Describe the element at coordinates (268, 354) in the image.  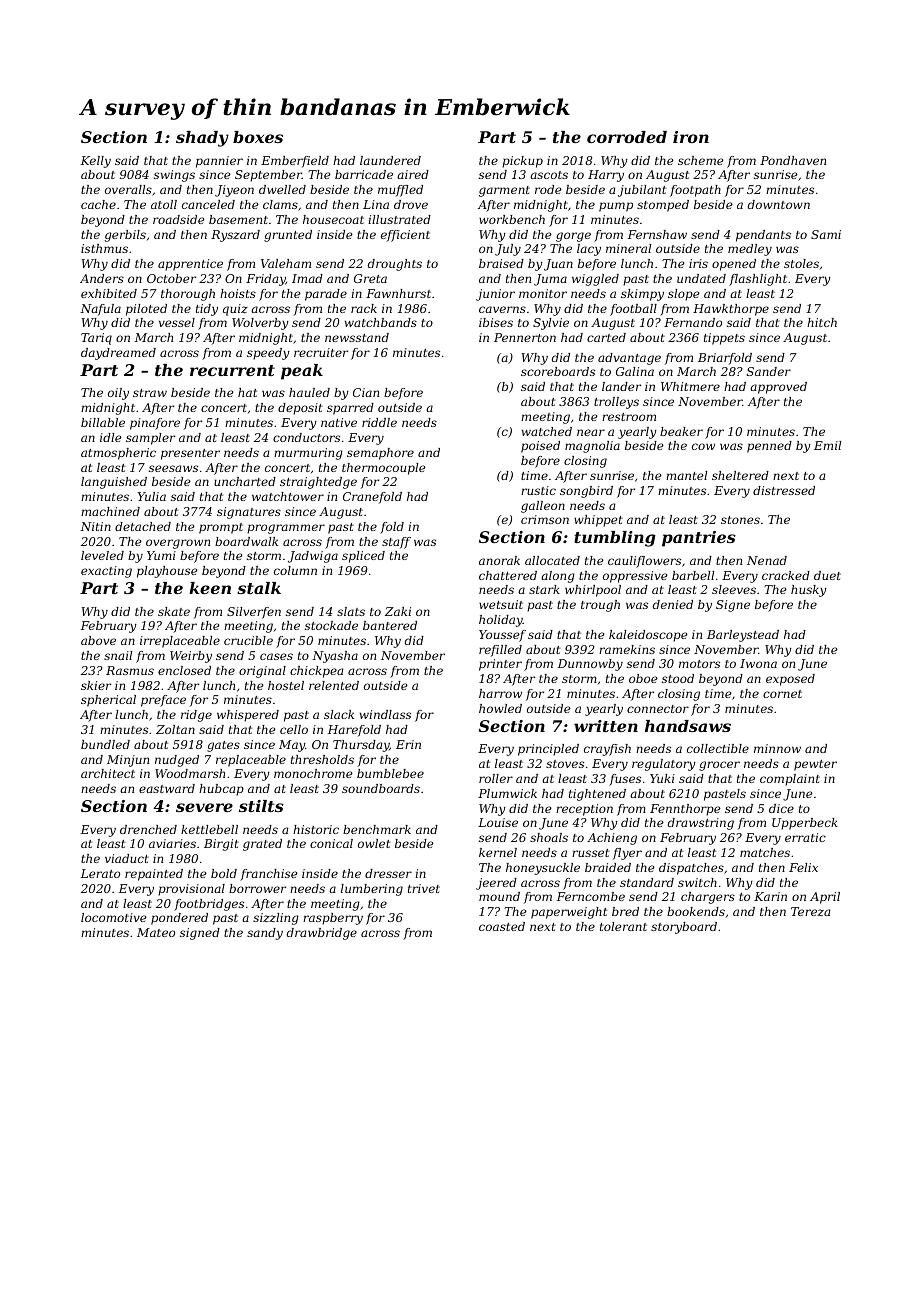
I see `speedy` at that location.
